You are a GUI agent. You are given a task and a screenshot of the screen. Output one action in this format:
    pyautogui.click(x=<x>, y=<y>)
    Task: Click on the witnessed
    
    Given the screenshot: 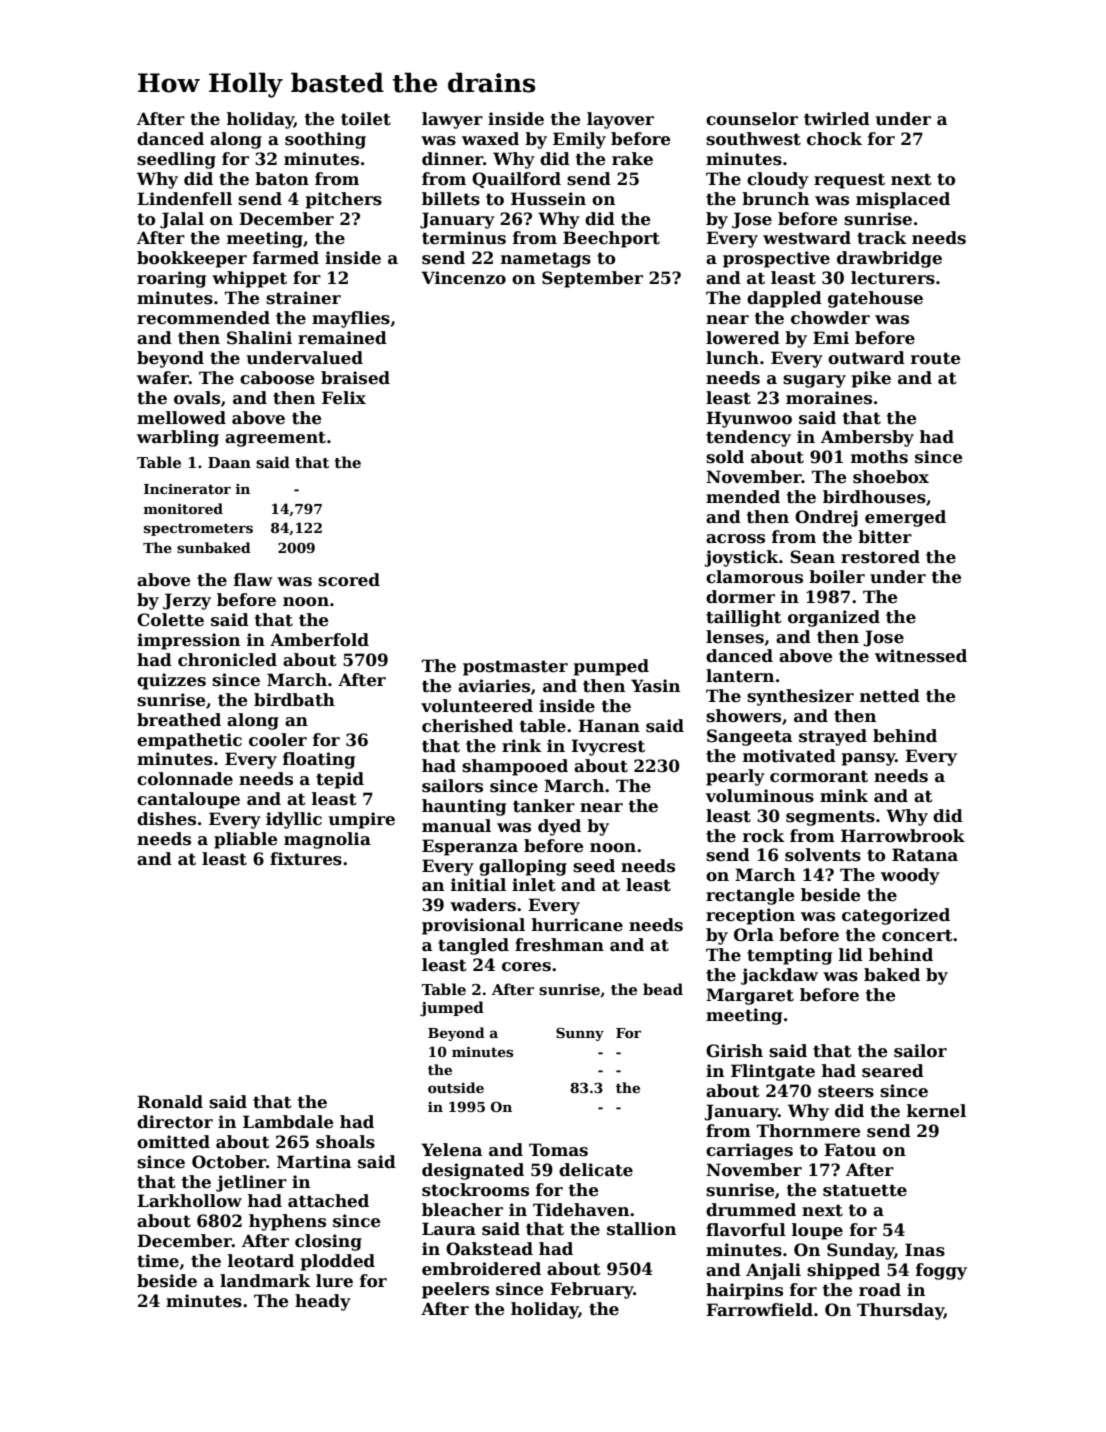 What is the action you would take?
    pyautogui.click(x=921, y=656)
